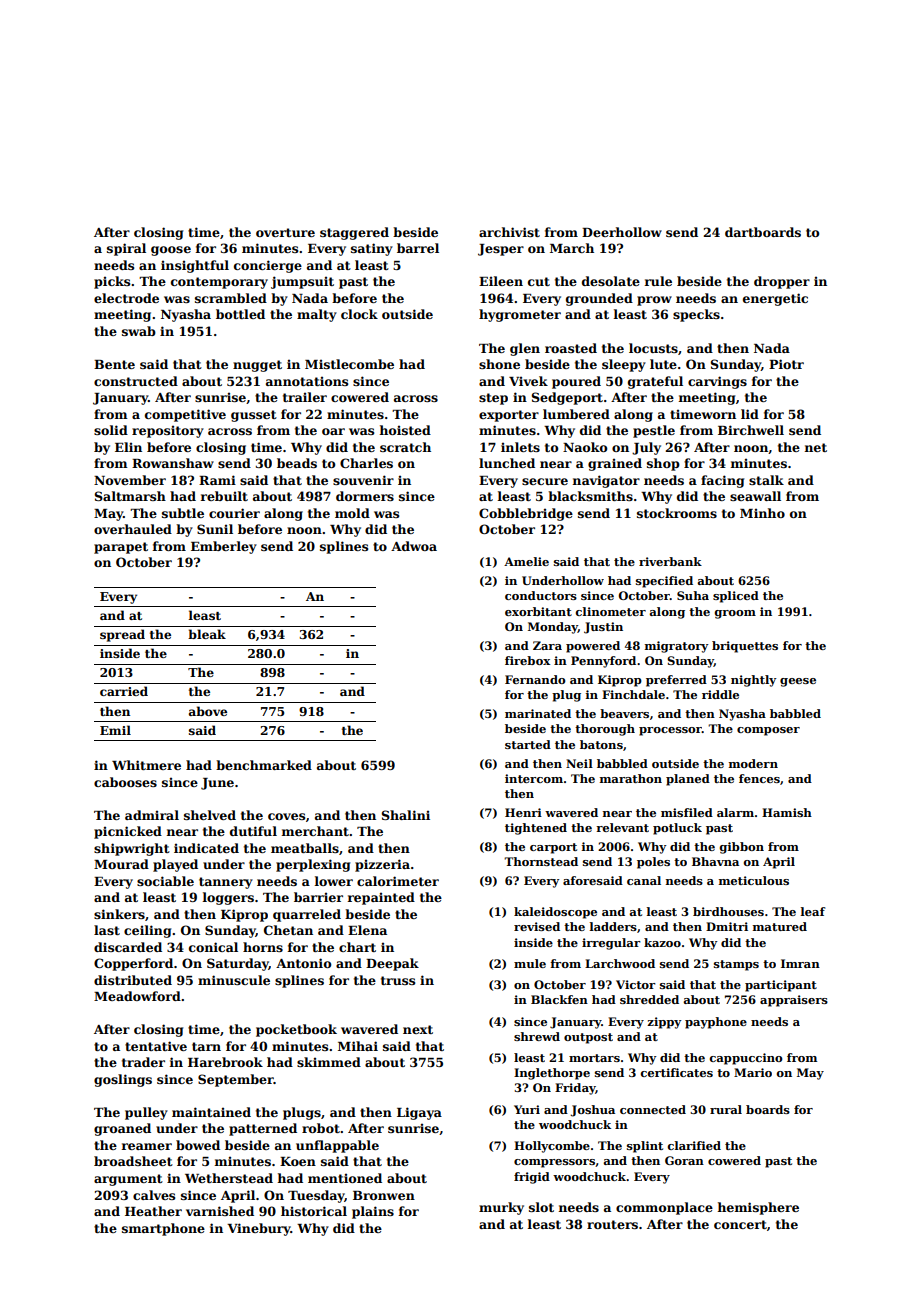  Describe the element at coordinates (716, 1023) in the image. I see `payphone` at that location.
